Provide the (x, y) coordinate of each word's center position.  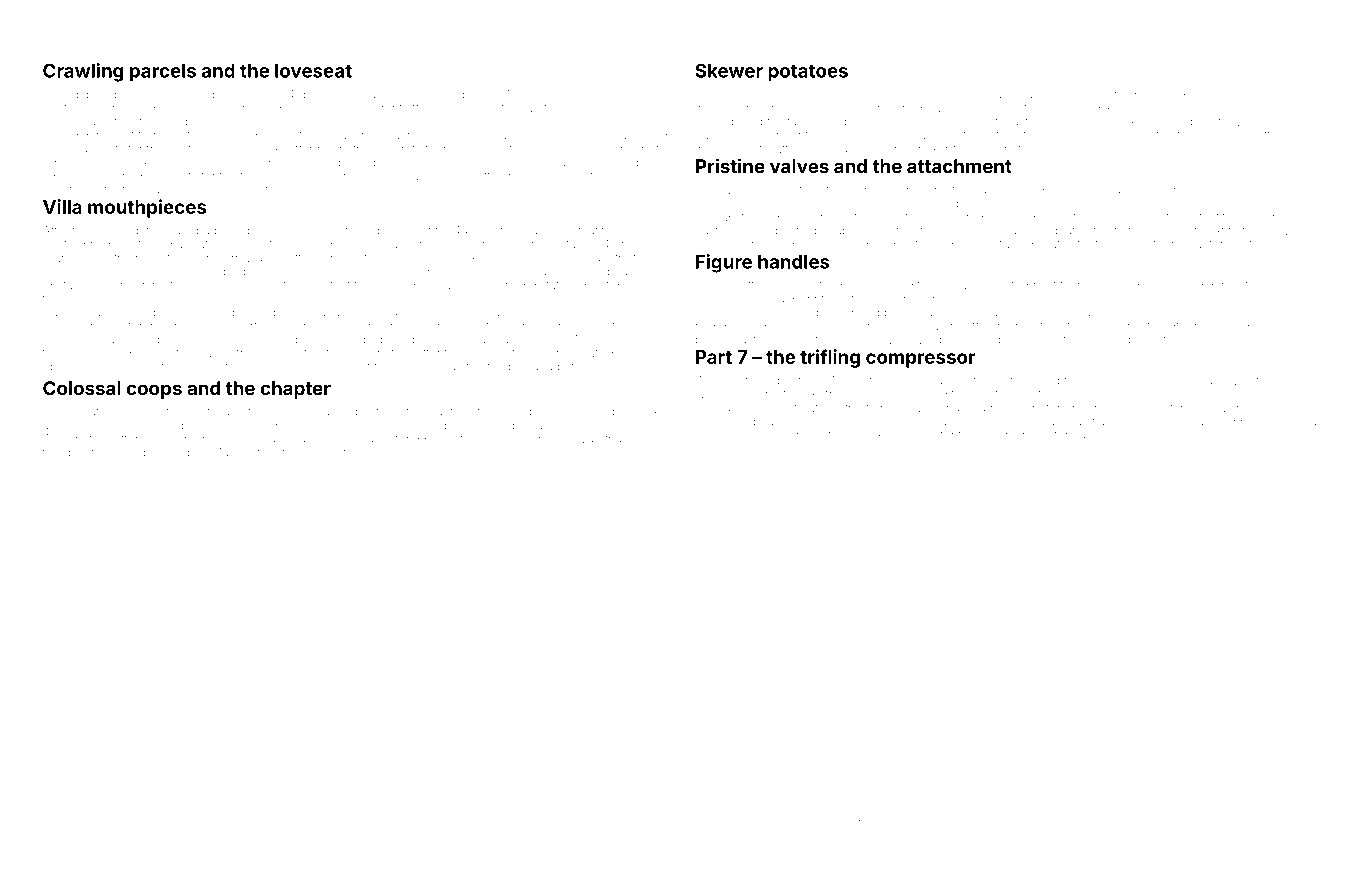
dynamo (818, 835)
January (395, 136)
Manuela (1039, 94)
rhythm (1004, 834)
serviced (726, 834)
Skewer (729, 70)
